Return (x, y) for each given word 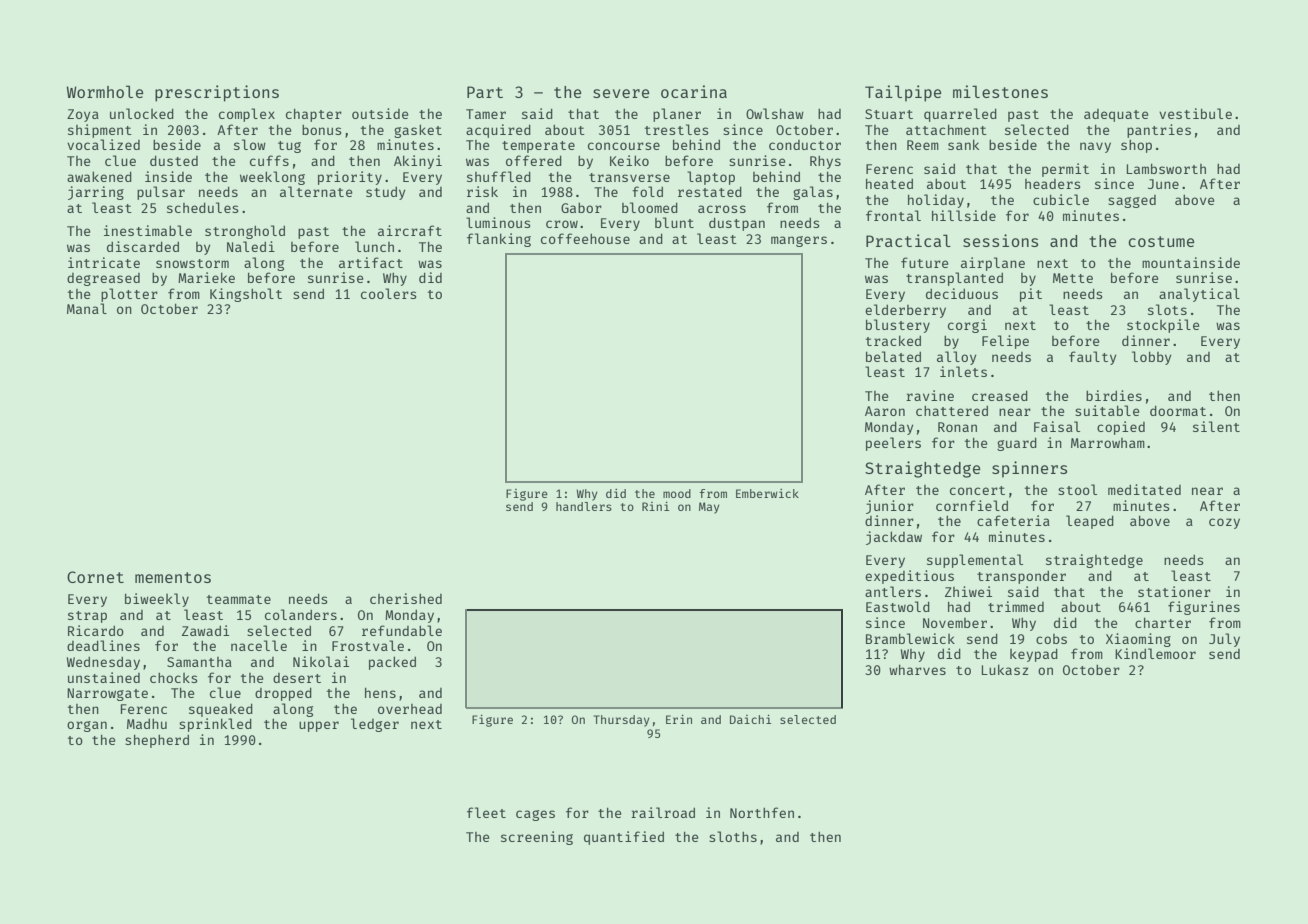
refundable (402, 630)
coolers (388, 293)
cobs (1051, 639)
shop (1136, 146)
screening (537, 838)
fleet (486, 812)
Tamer (486, 114)
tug (289, 147)
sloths (733, 836)
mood (677, 493)
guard (1017, 444)
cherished (406, 598)
